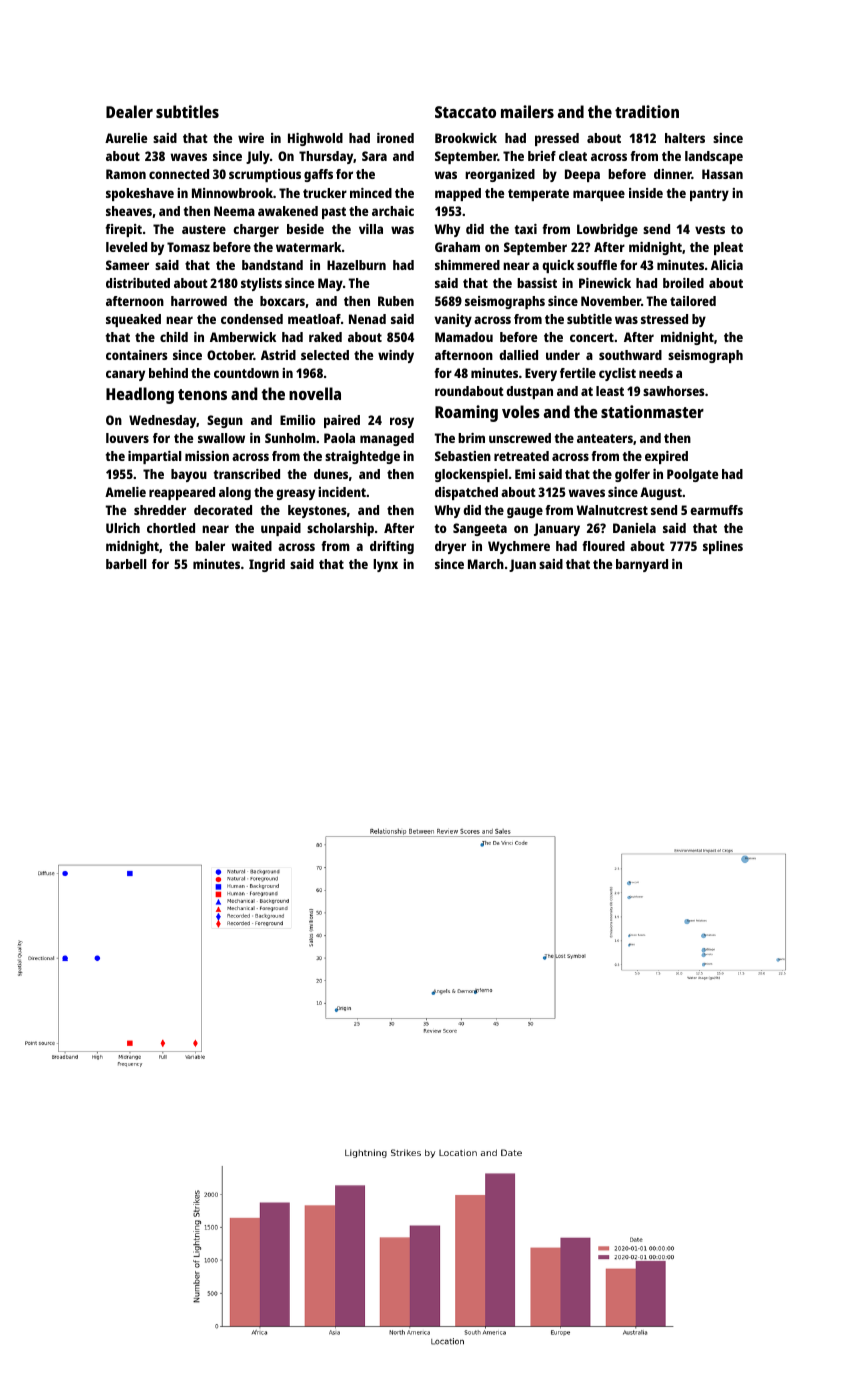 The width and height of the image is (849, 1400). I want to click on inside, so click(646, 193).
